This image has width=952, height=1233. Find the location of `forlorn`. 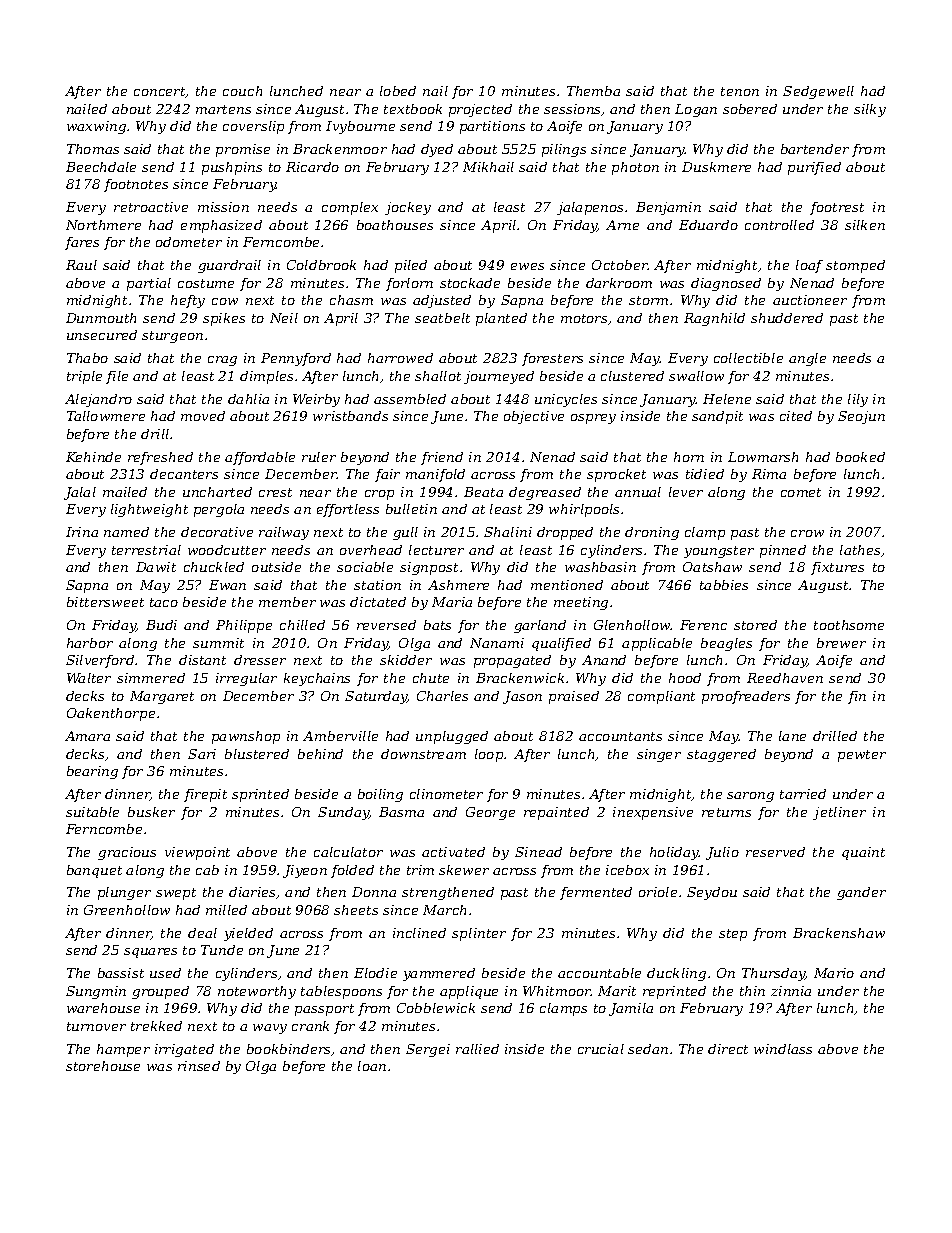

forlorn is located at coordinates (409, 284).
